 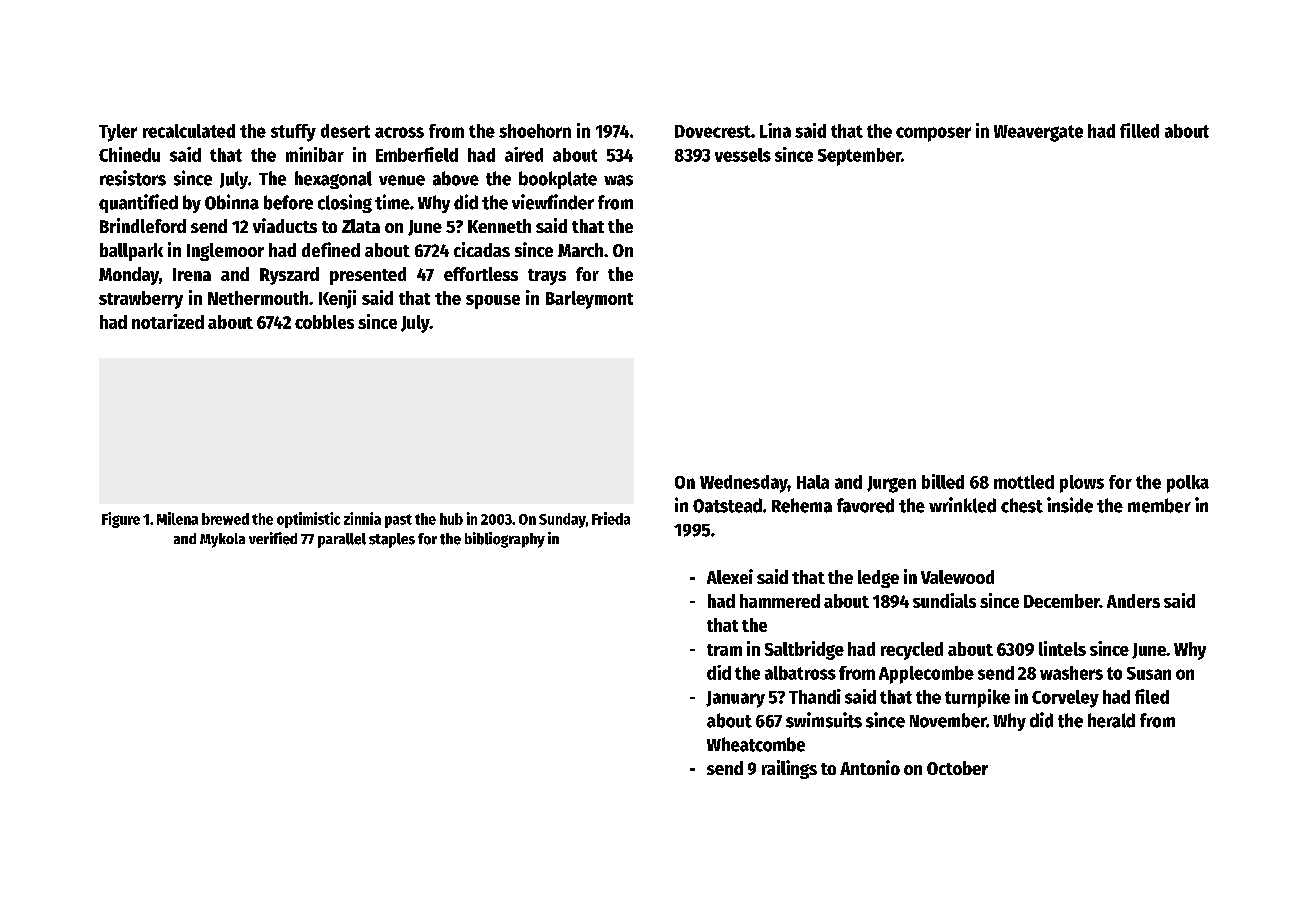 What do you see at coordinates (789, 769) in the page?
I see `railings` at bounding box center [789, 769].
